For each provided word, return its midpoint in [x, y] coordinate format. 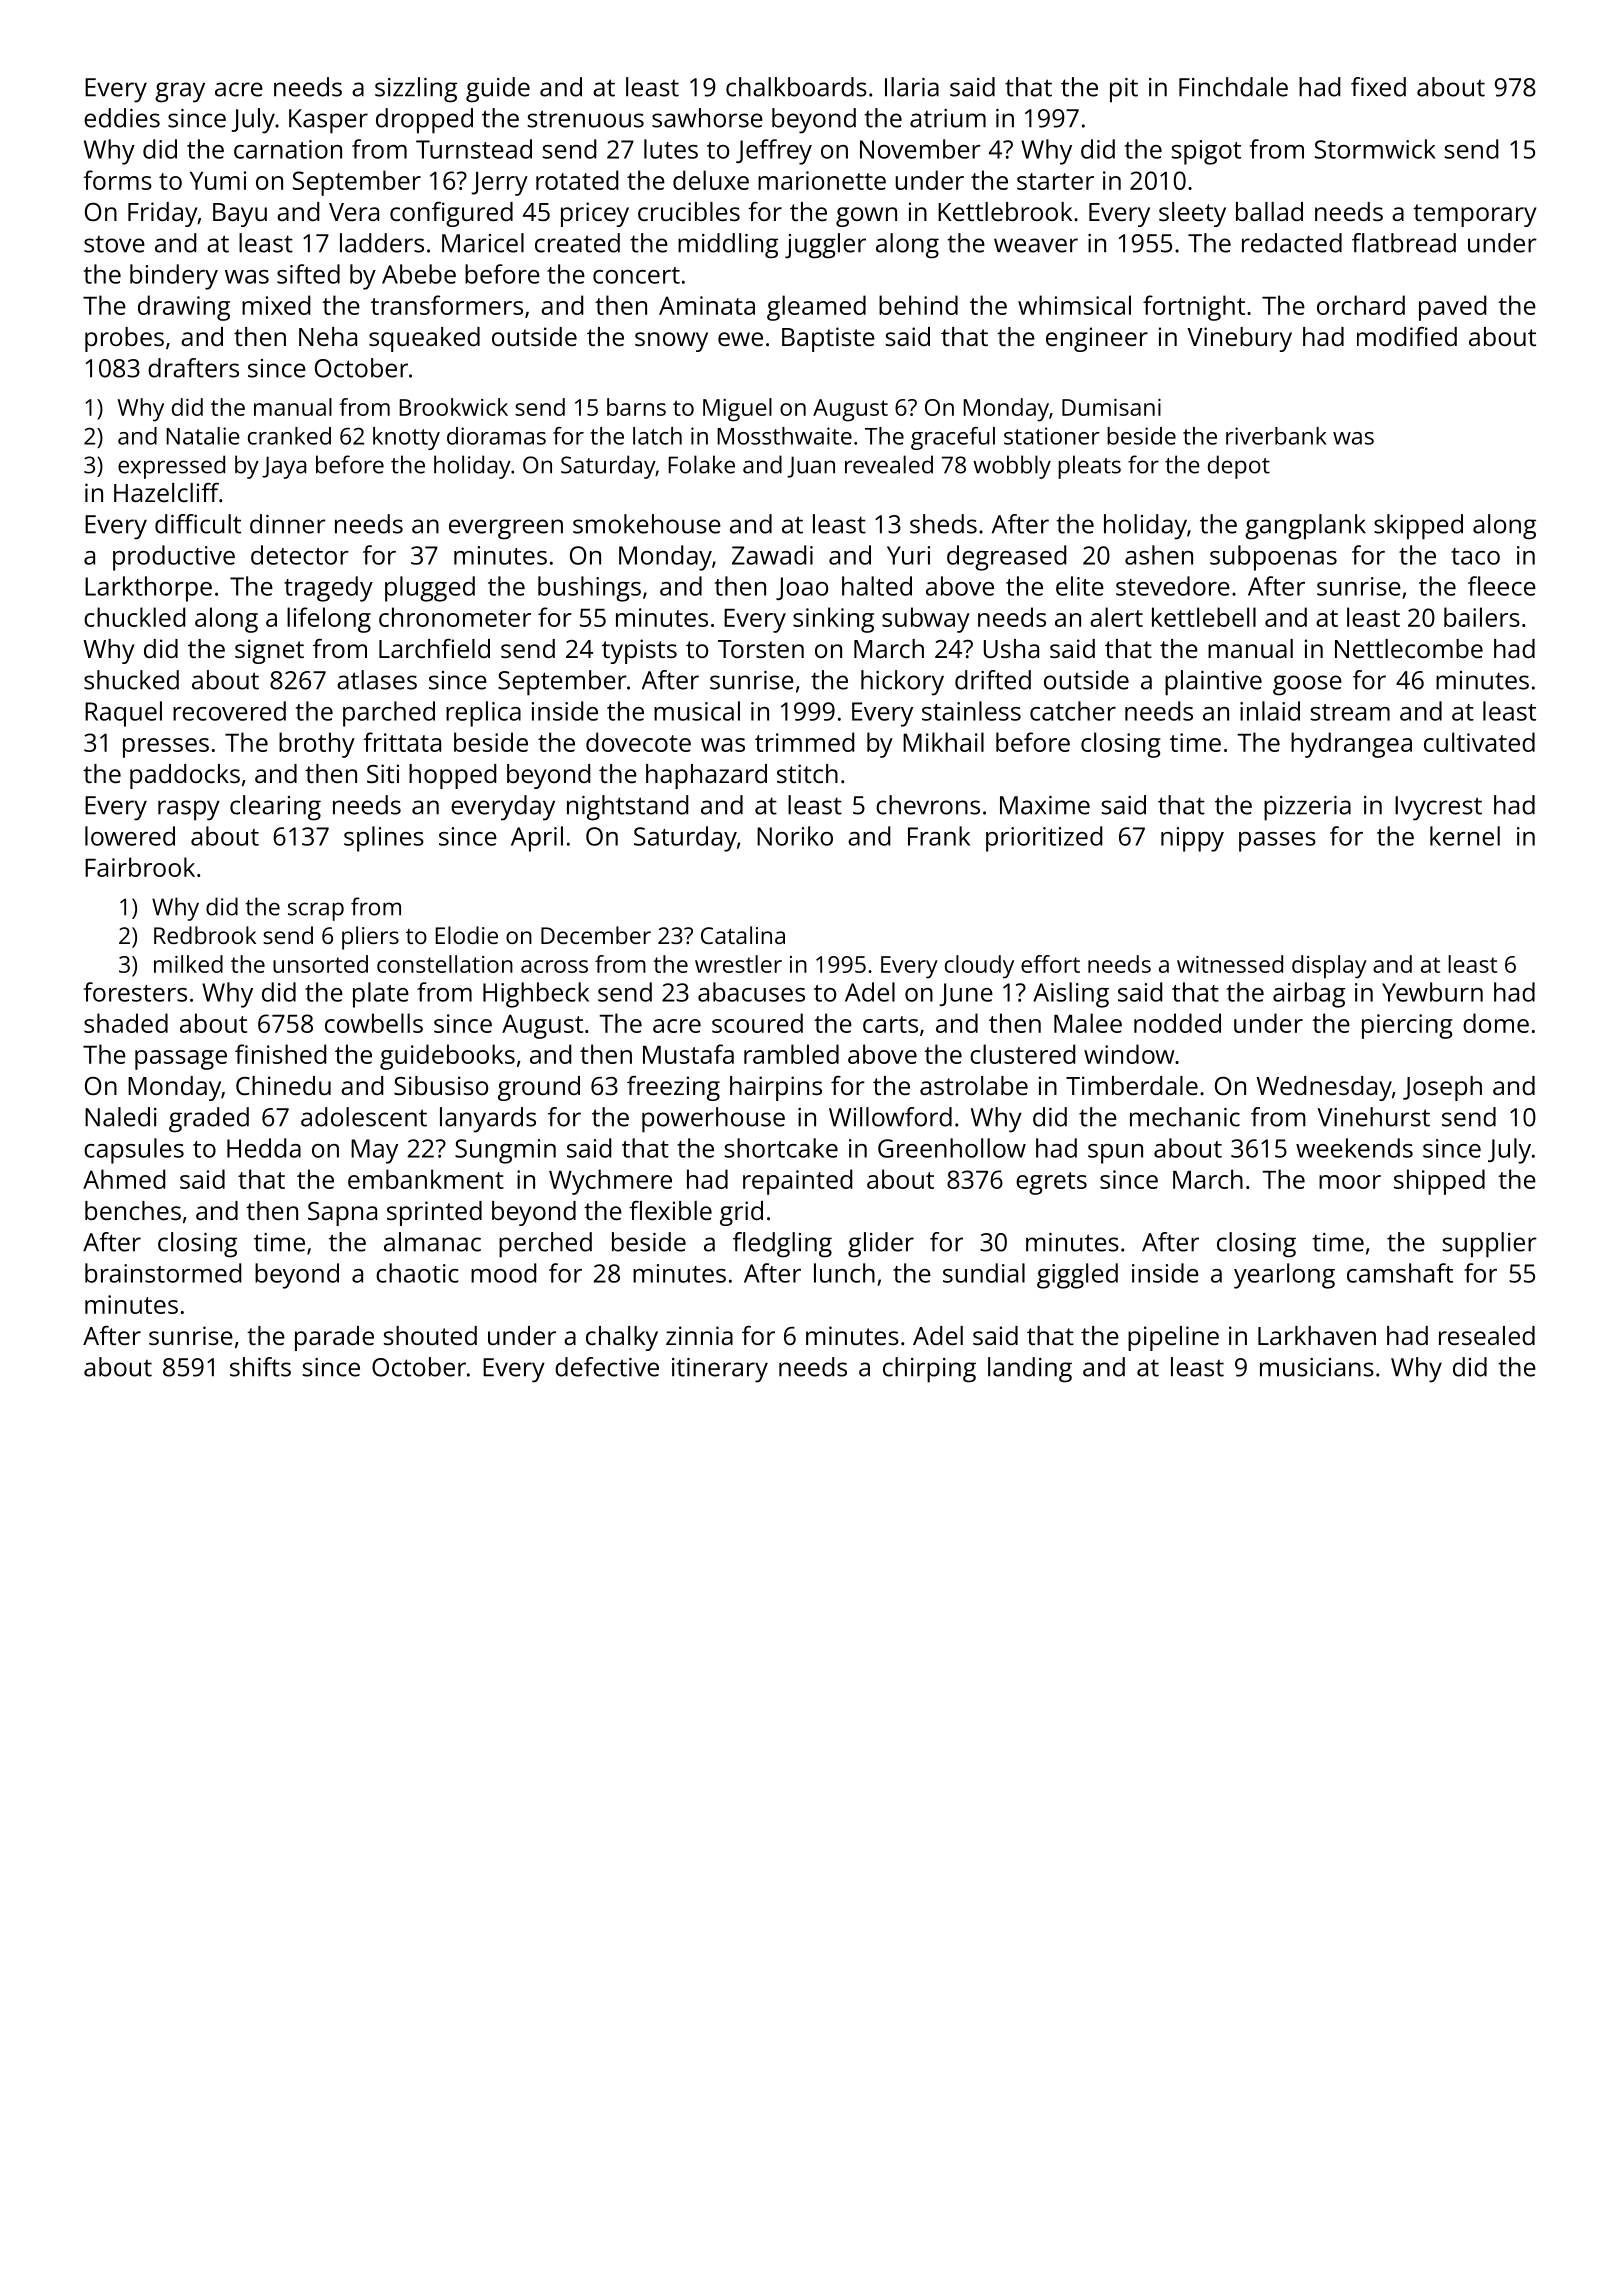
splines [384, 839]
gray [180, 92]
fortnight [1194, 308]
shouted [430, 1335]
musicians [1317, 1367]
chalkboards [796, 87]
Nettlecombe [1409, 648]
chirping [929, 1370]
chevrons [928, 805]
